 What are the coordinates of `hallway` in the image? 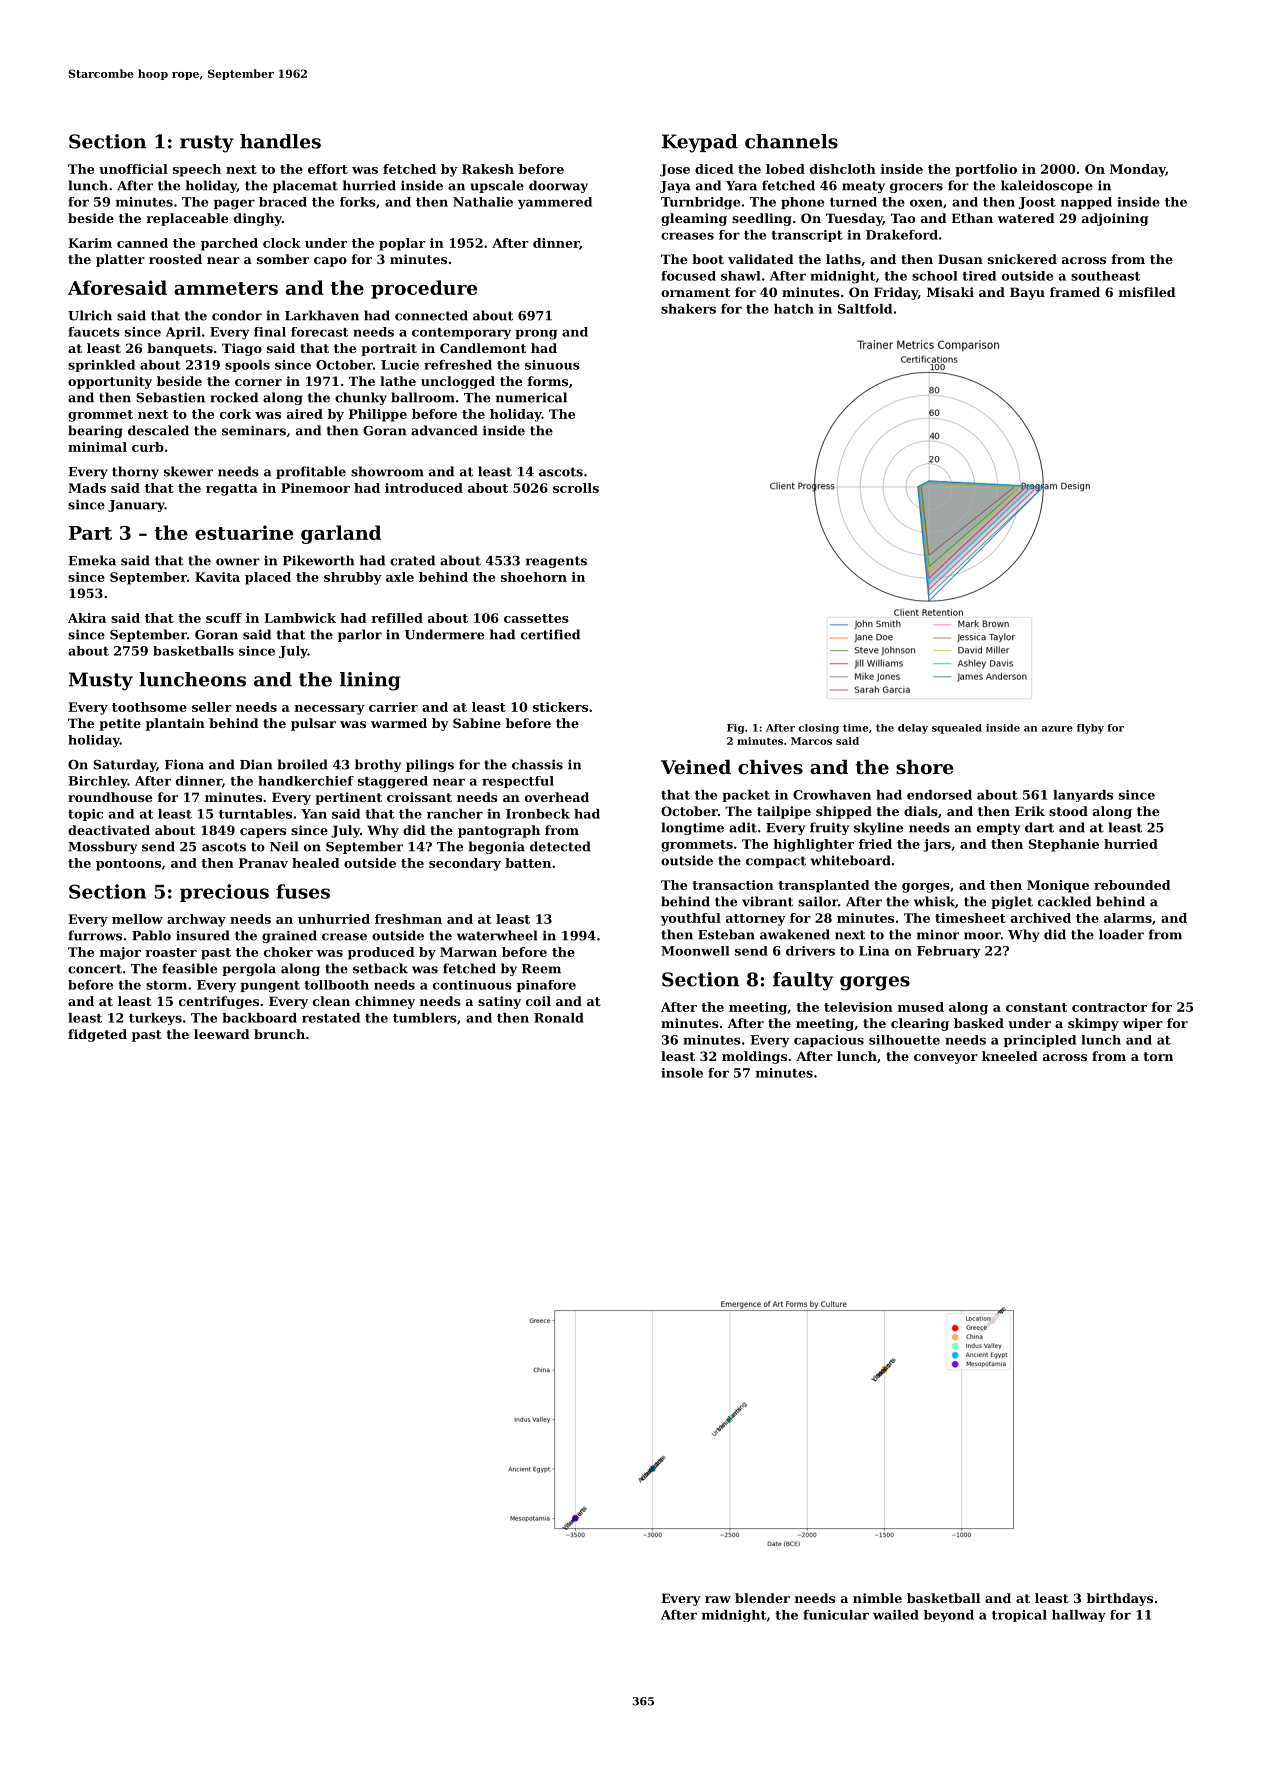 It's located at (1079, 1616).
